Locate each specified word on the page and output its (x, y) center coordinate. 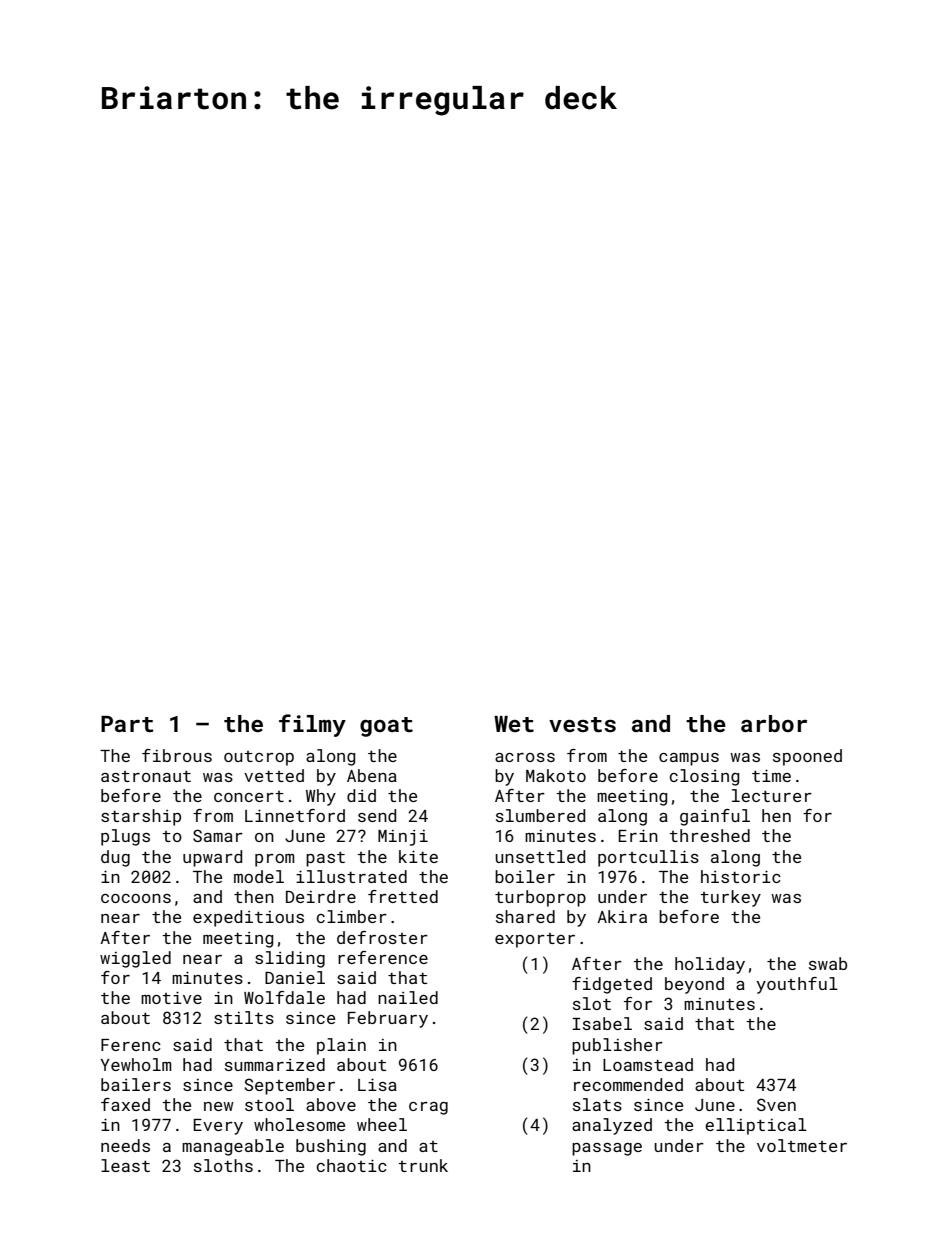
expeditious (248, 918)
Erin (638, 835)
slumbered (540, 815)
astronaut (146, 776)
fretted (403, 896)
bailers (136, 1084)
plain (341, 1046)
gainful (715, 817)
